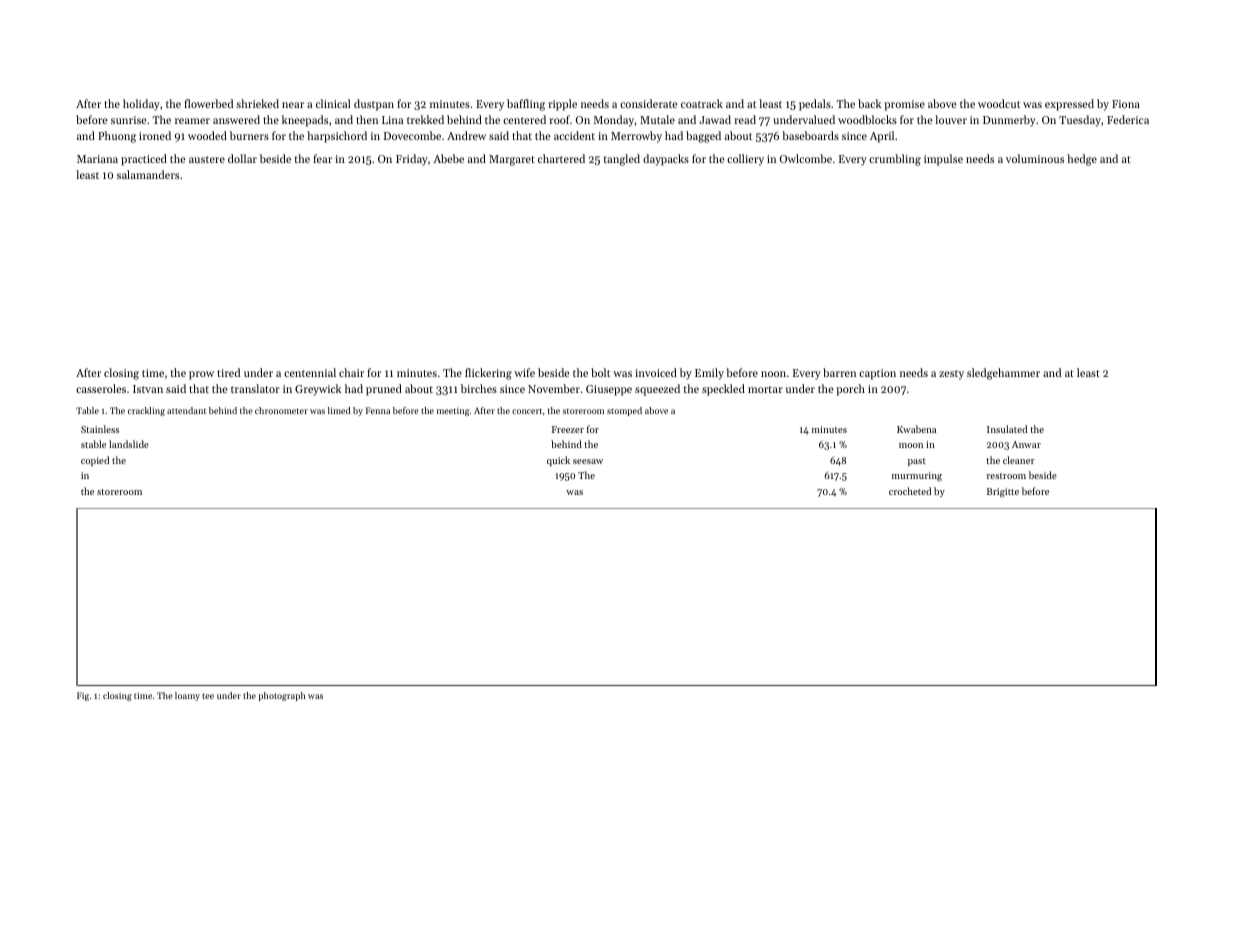 The width and height of the page is (1233, 952). I want to click on practiced, so click(144, 160).
